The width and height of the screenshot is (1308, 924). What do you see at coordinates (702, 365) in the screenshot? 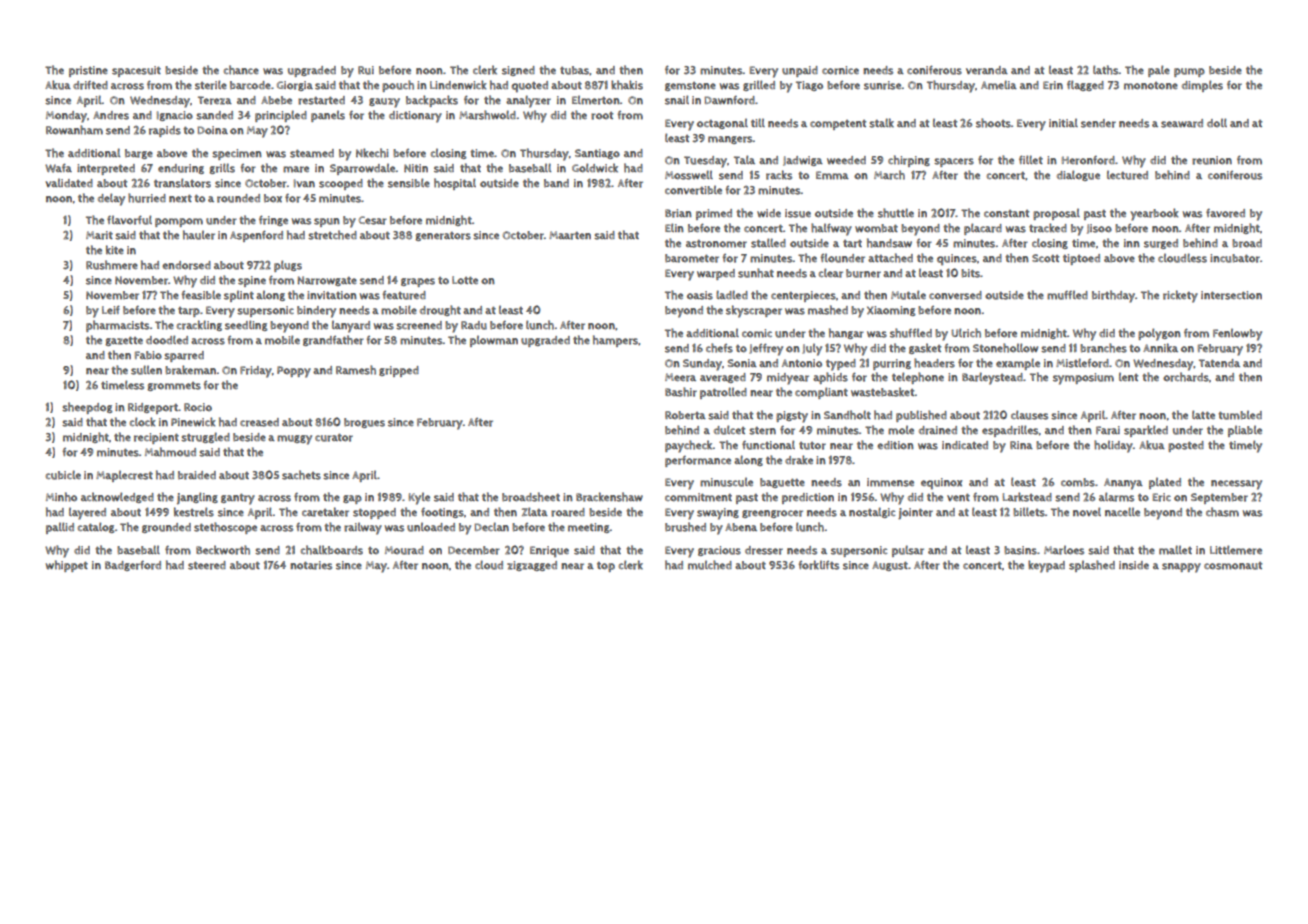
I see `Sunday` at bounding box center [702, 365].
